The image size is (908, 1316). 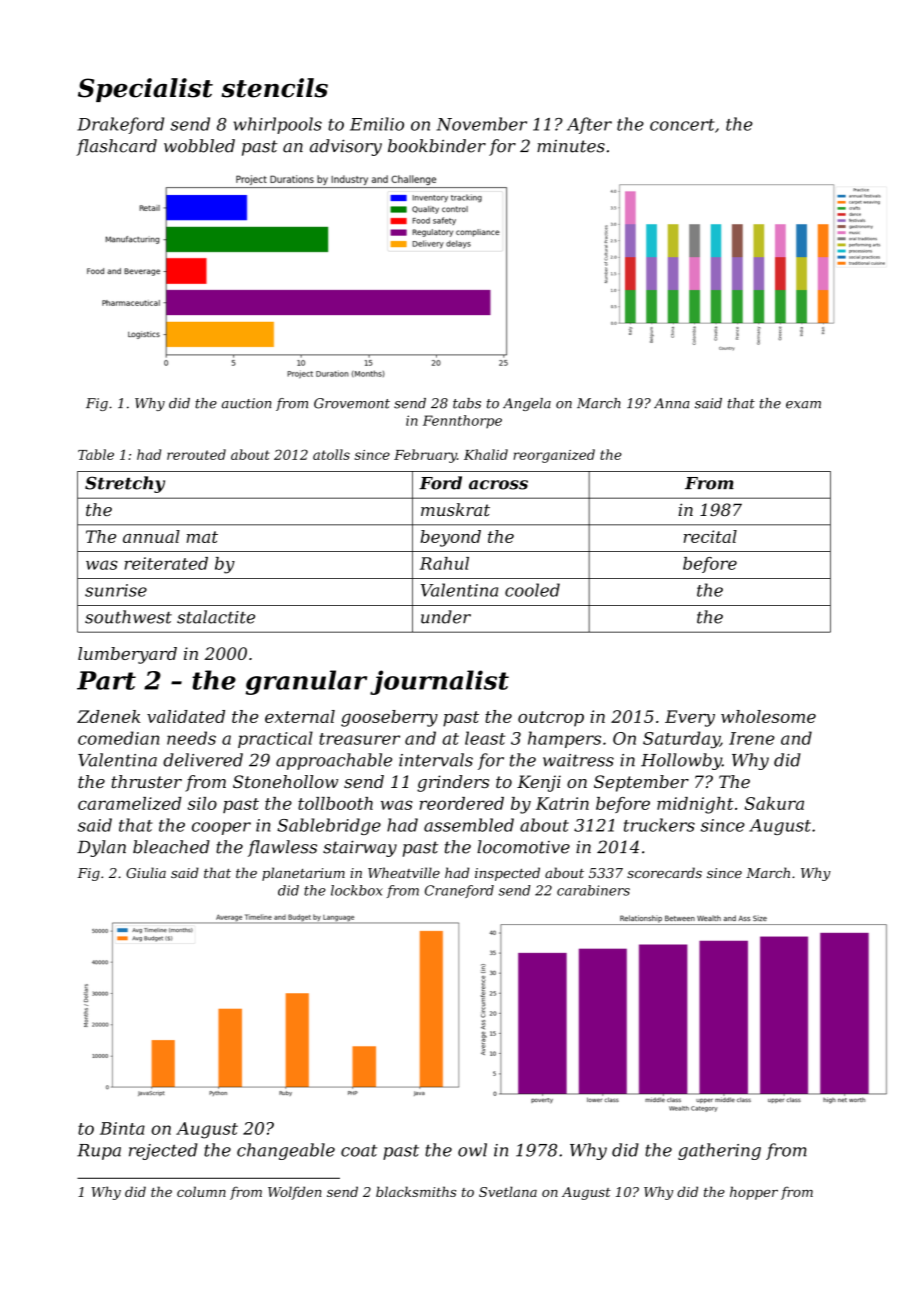 I want to click on concert, so click(x=682, y=125).
